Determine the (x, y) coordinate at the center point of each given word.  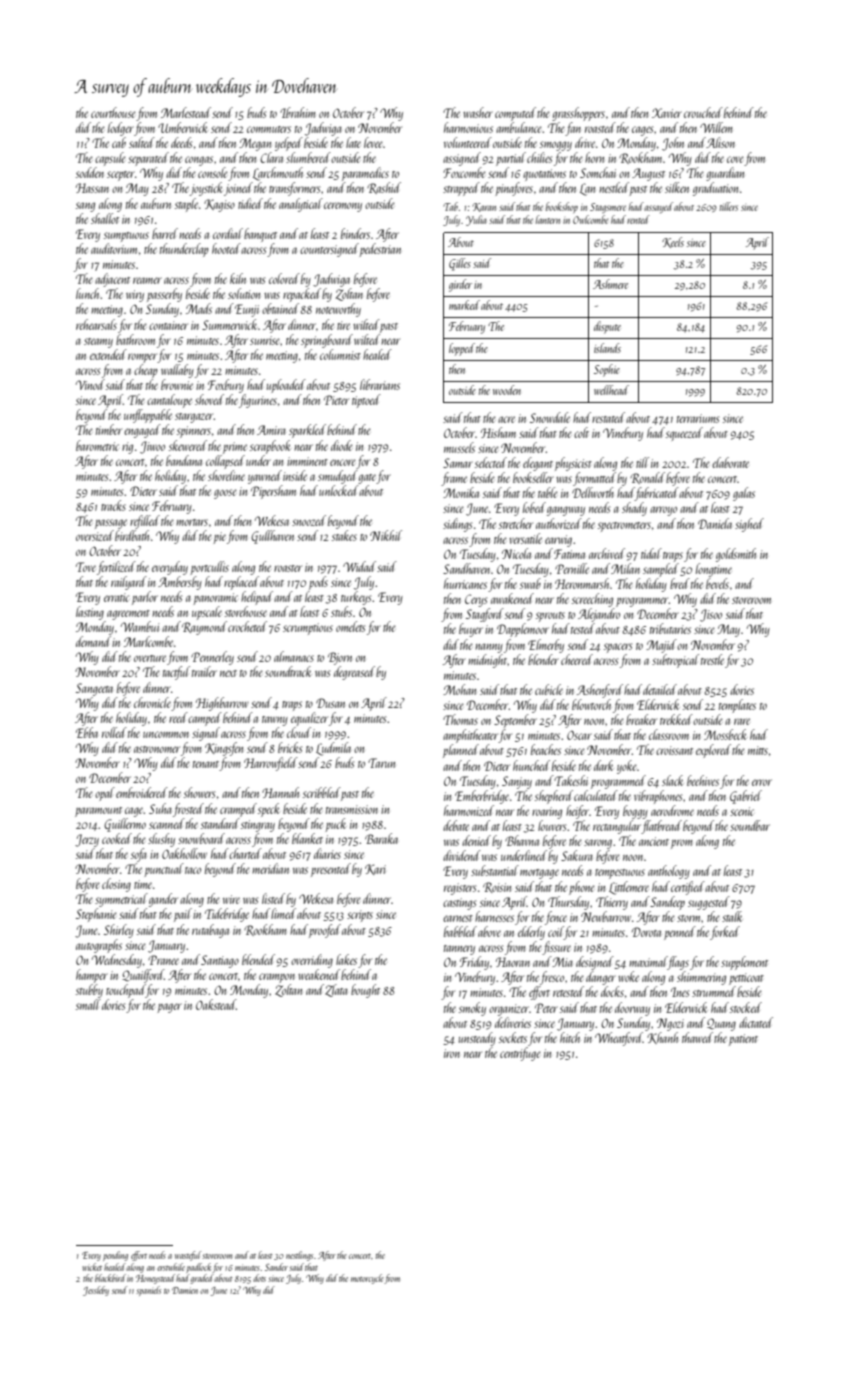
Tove (86, 567)
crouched (703, 112)
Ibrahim (297, 112)
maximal (648, 961)
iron (452, 1053)
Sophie (607, 370)
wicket (92, 1267)
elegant (538, 464)
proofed (325, 931)
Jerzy (87, 840)
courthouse (113, 112)
